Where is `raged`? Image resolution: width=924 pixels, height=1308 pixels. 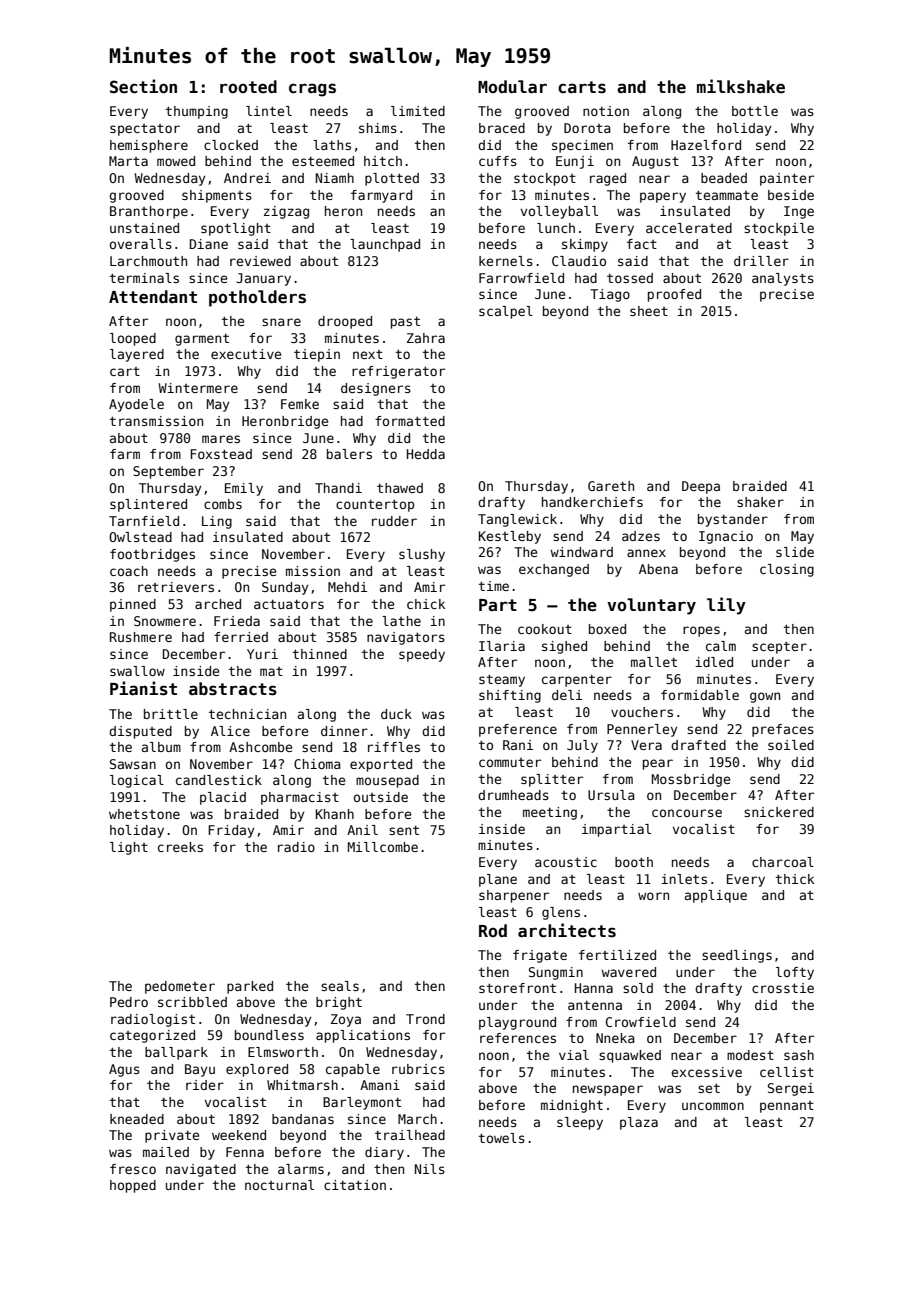
raged is located at coordinates (608, 179).
